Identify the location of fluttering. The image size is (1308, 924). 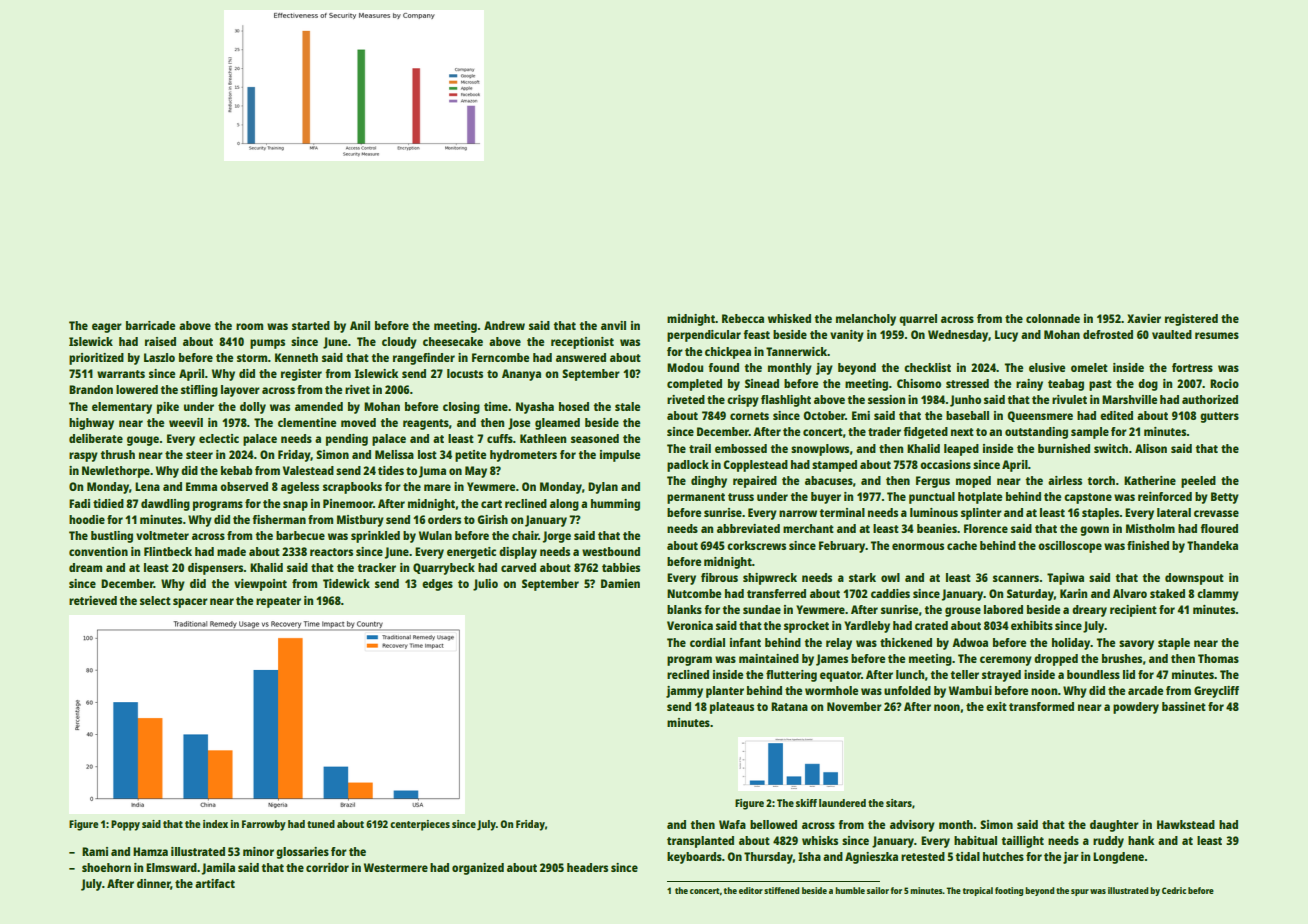
(791, 676).
